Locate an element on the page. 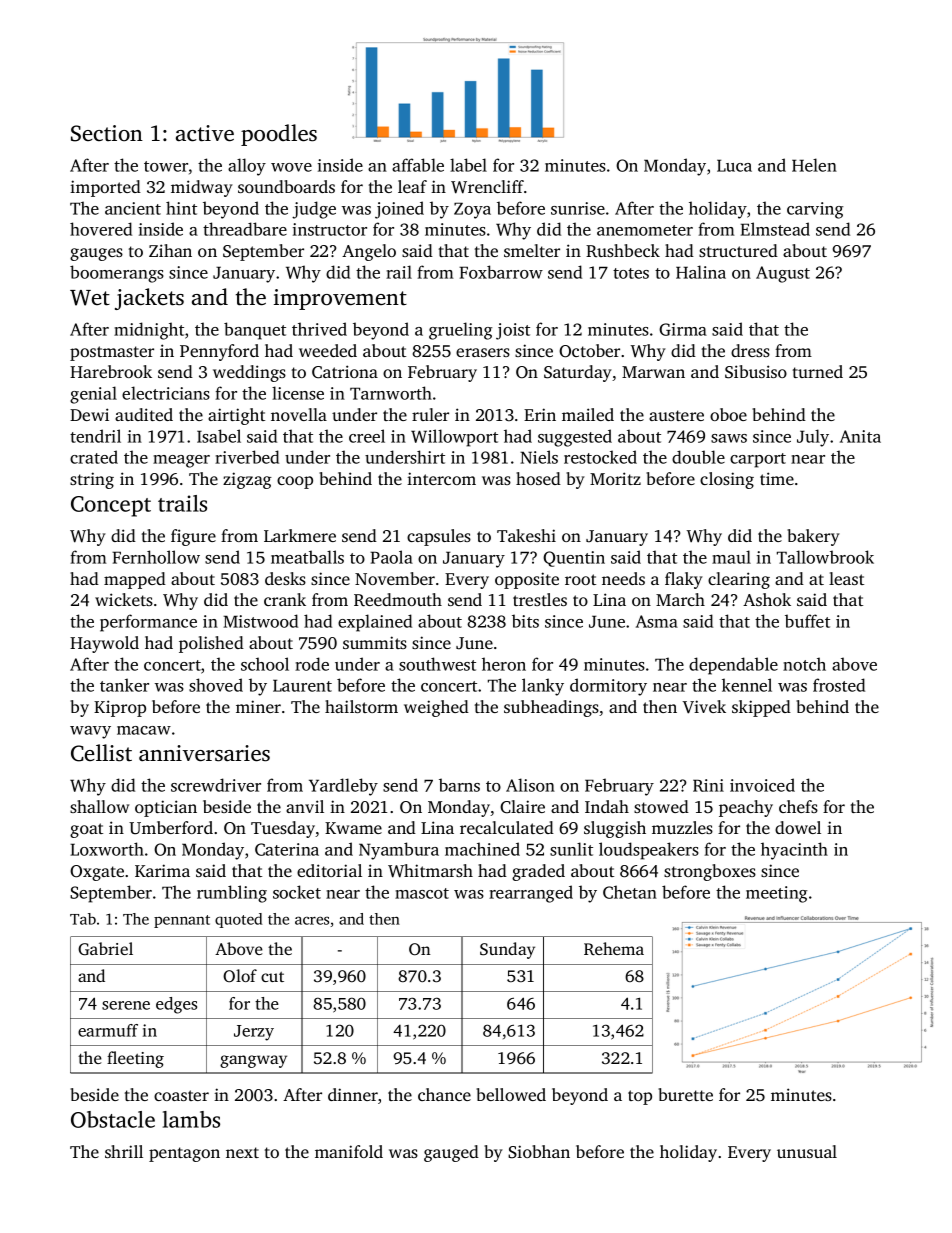 This document has width=952, height=1233. Takeshi is located at coordinates (526, 535).
